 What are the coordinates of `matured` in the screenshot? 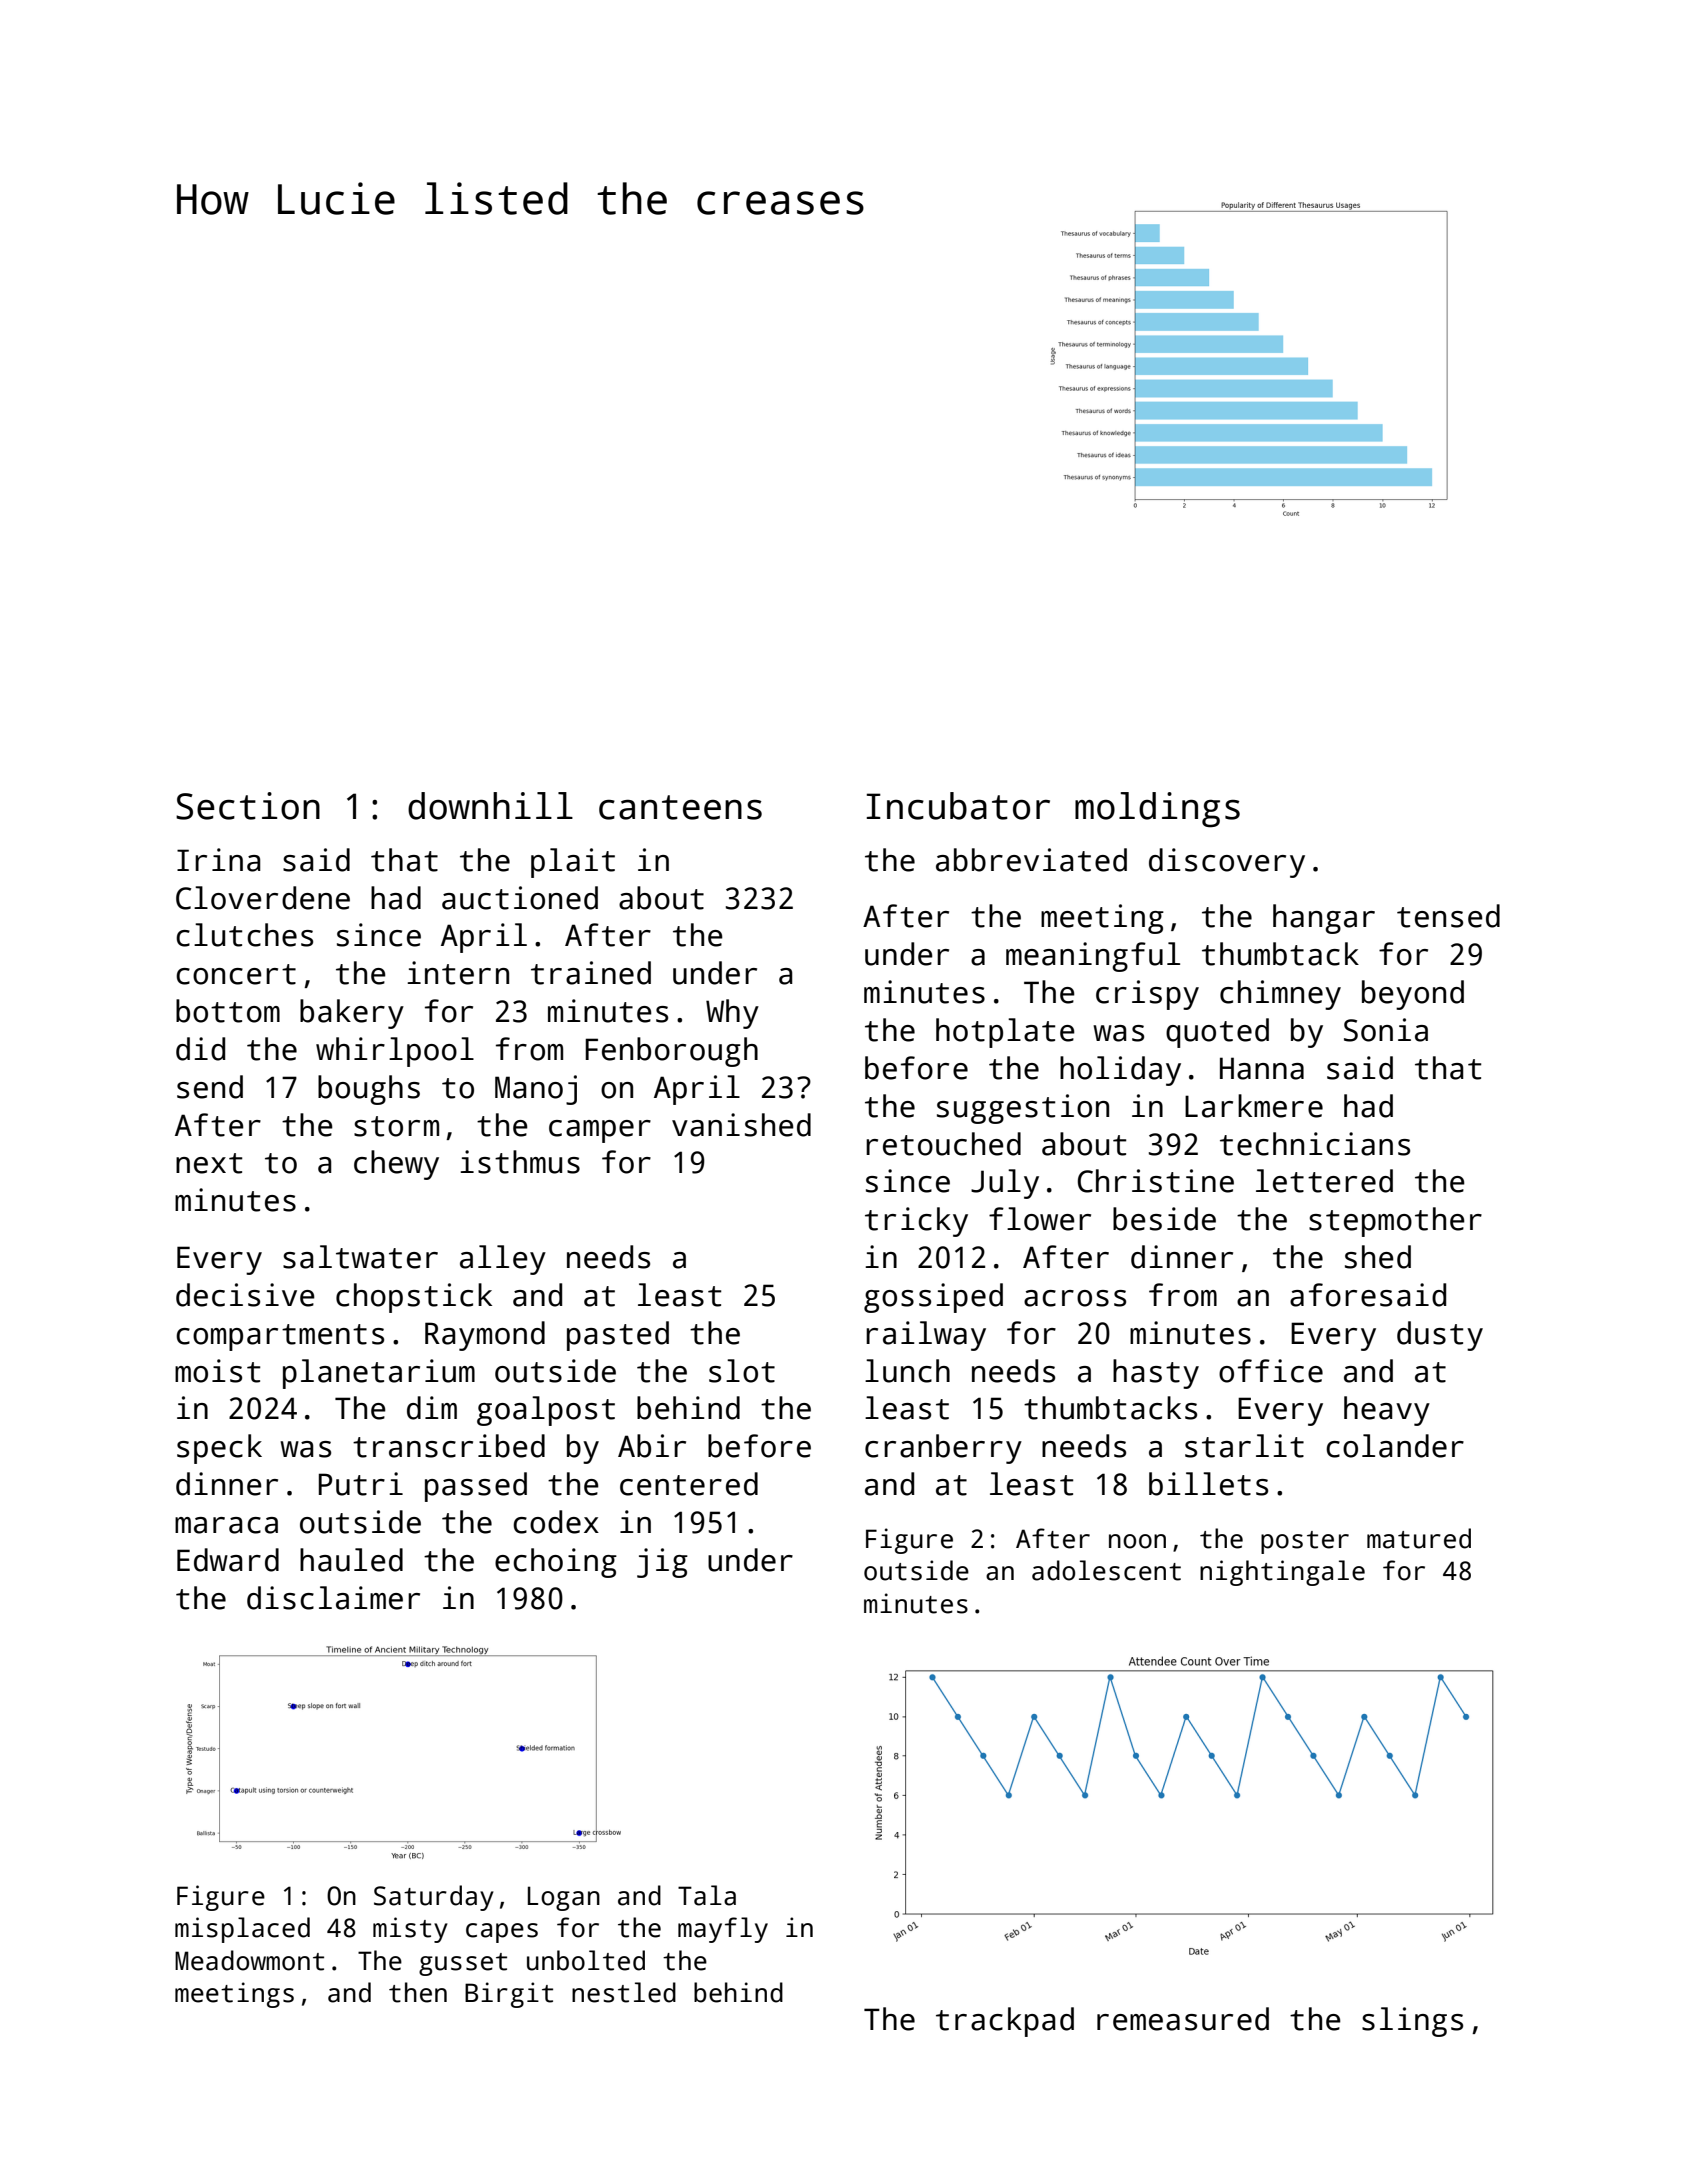 It's located at (1419, 1538).
